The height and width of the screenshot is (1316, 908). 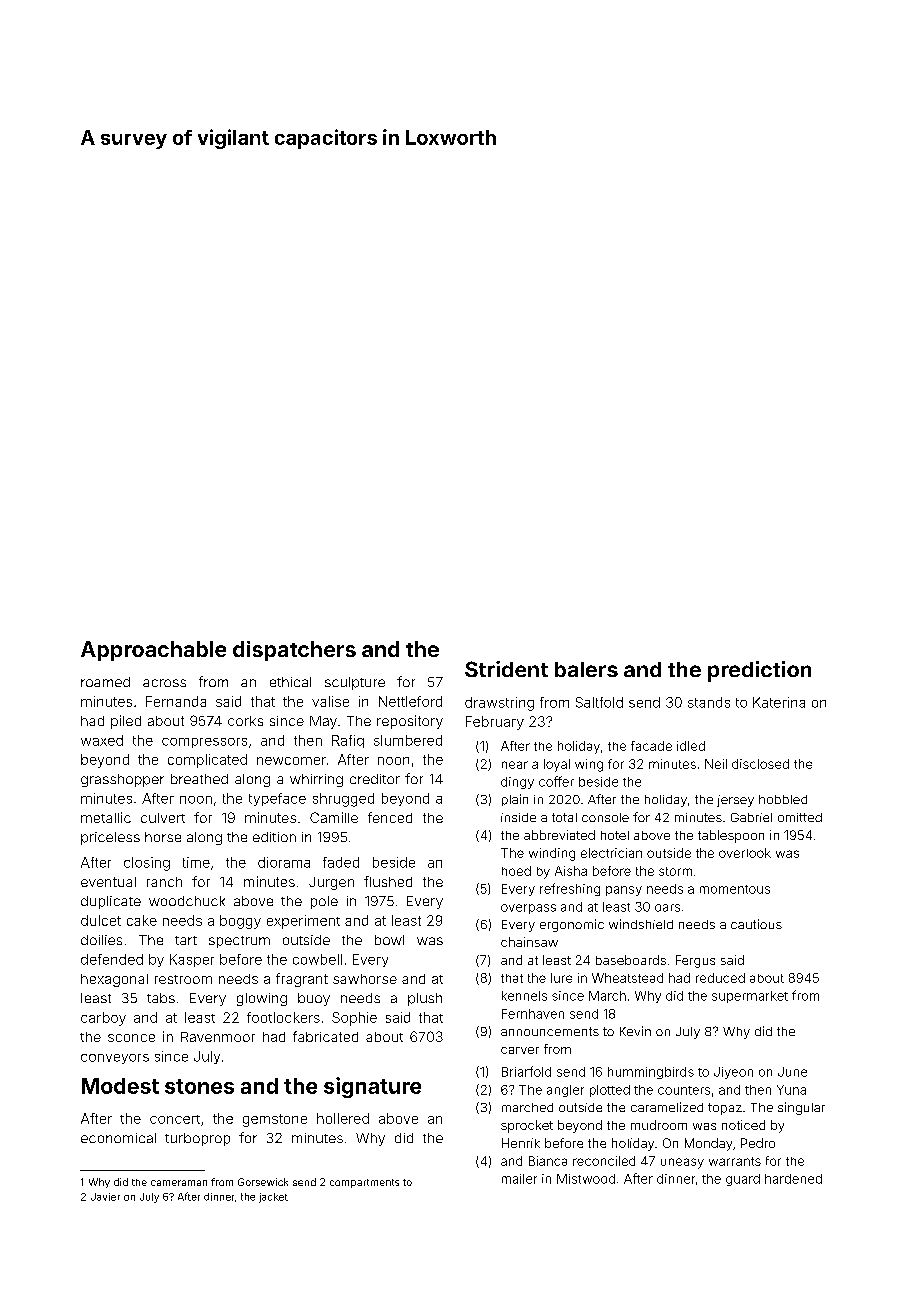 What do you see at coordinates (651, 1073) in the screenshot?
I see `hummingbirds` at bounding box center [651, 1073].
